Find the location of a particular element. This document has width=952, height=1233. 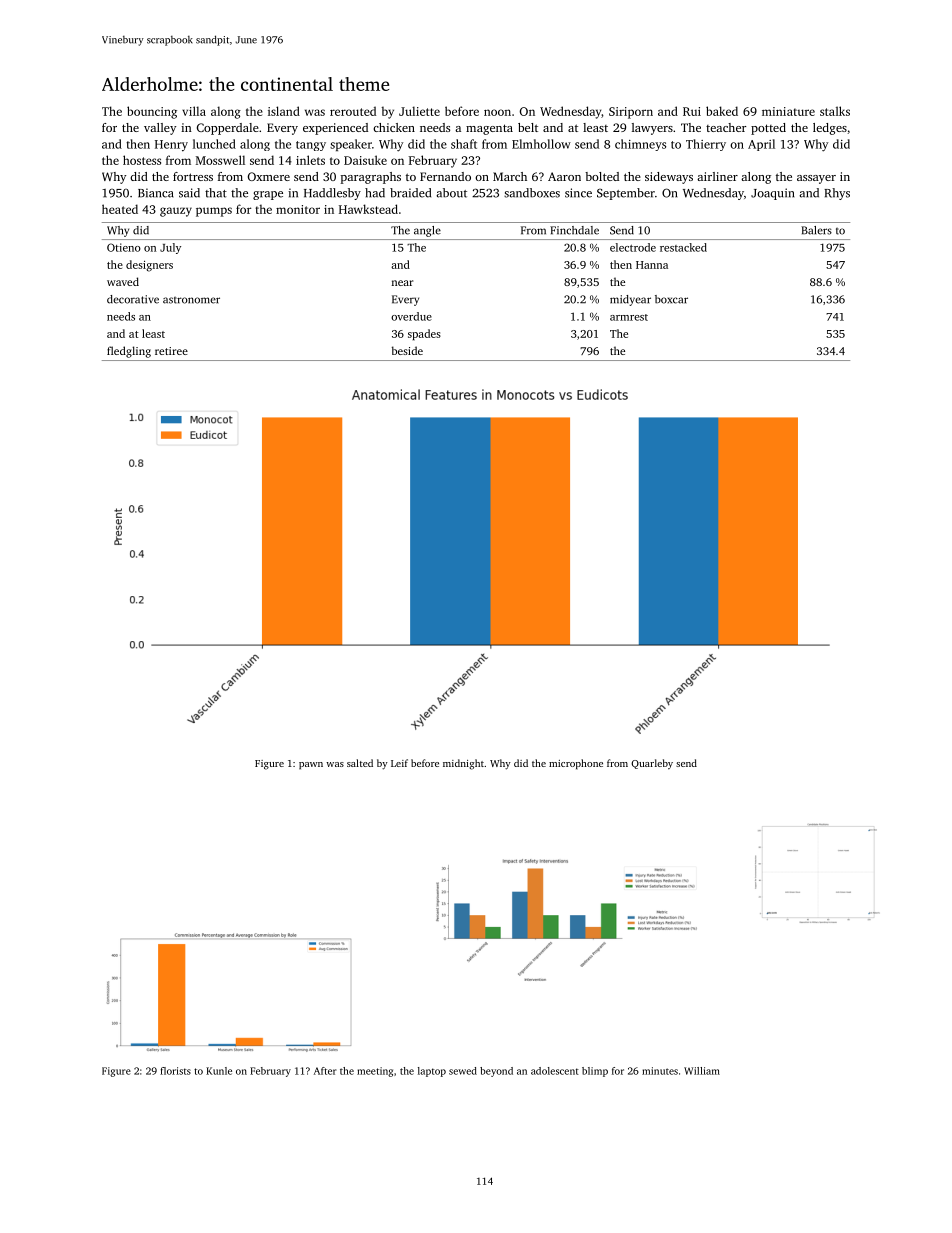

midnight is located at coordinates (463, 764).
